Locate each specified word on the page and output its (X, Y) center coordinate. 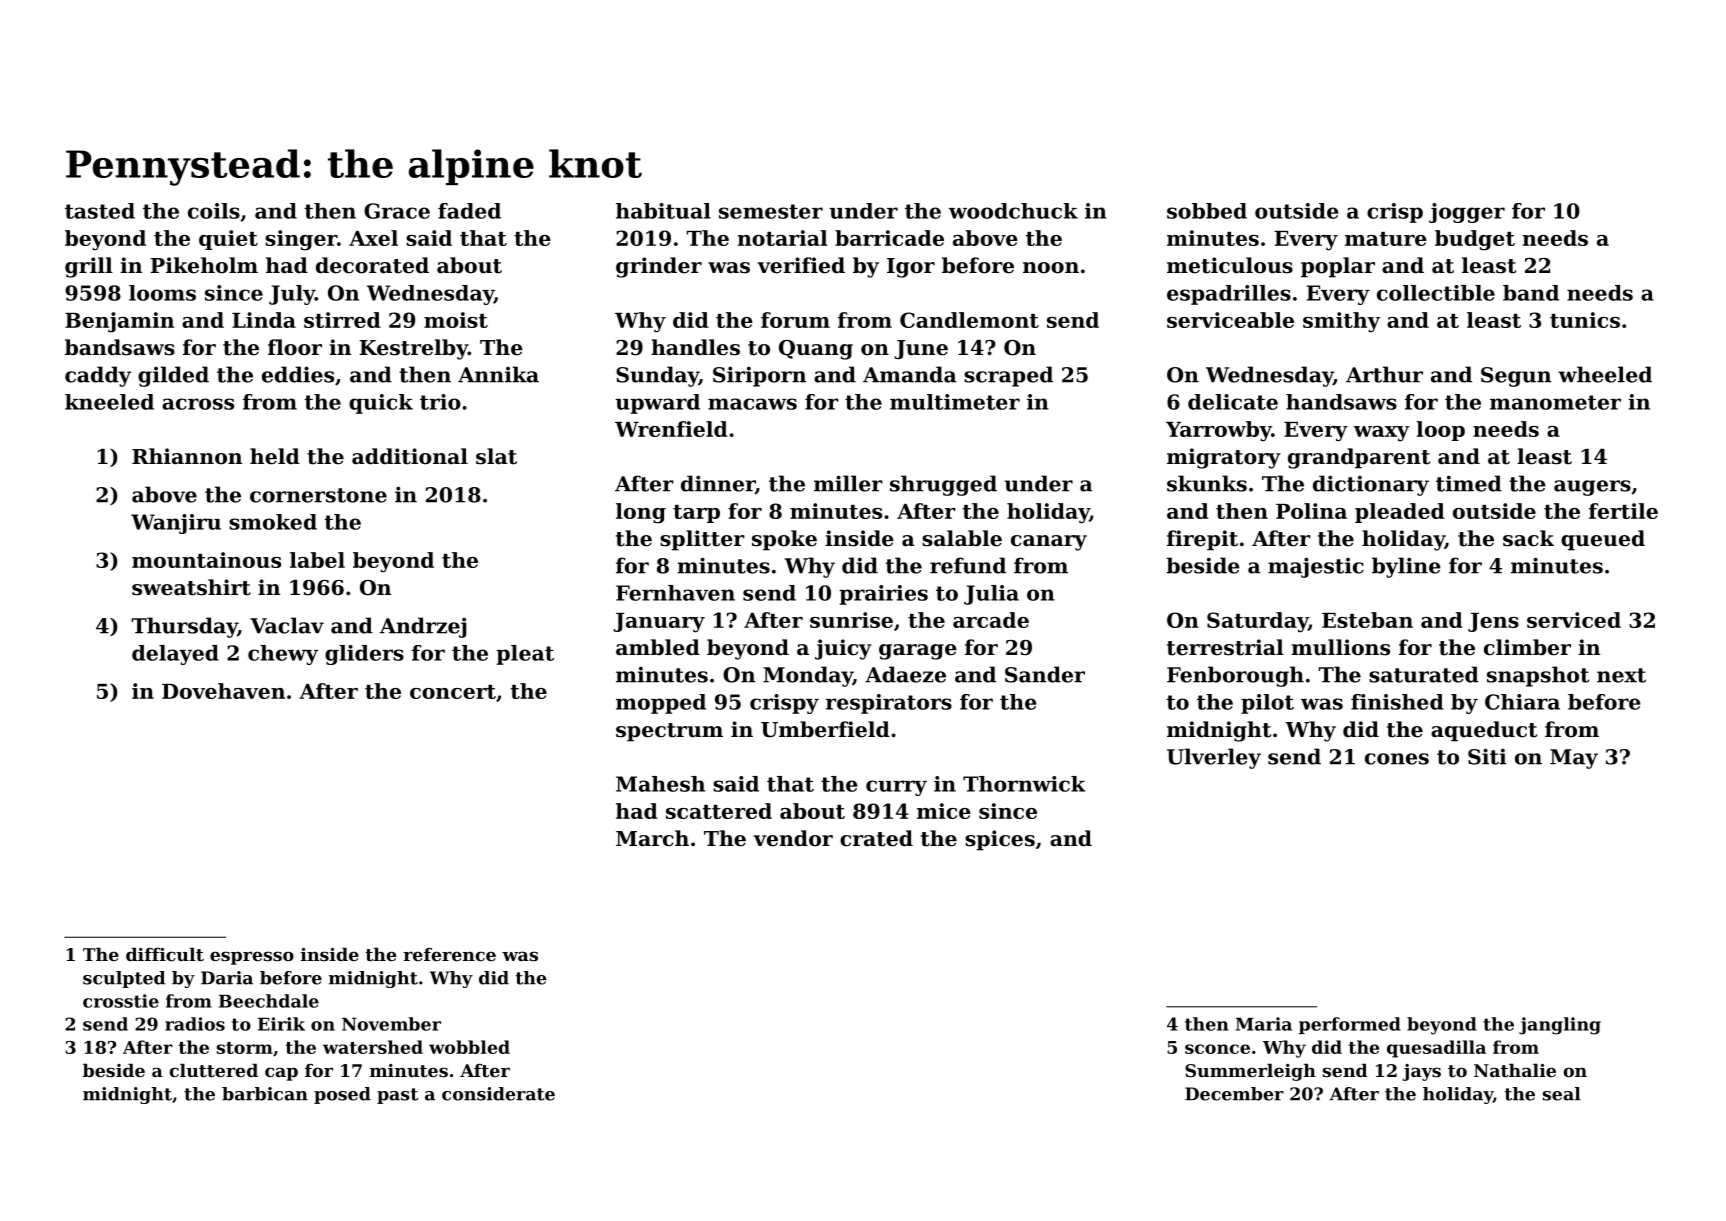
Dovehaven (223, 691)
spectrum (669, 732)
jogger (1467, 213)
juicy (843, 649)
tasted (100, 211)
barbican (265, 1094)
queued (1603, 540)
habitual (663, 211)
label (317, 560)
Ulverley (1214, 758)
